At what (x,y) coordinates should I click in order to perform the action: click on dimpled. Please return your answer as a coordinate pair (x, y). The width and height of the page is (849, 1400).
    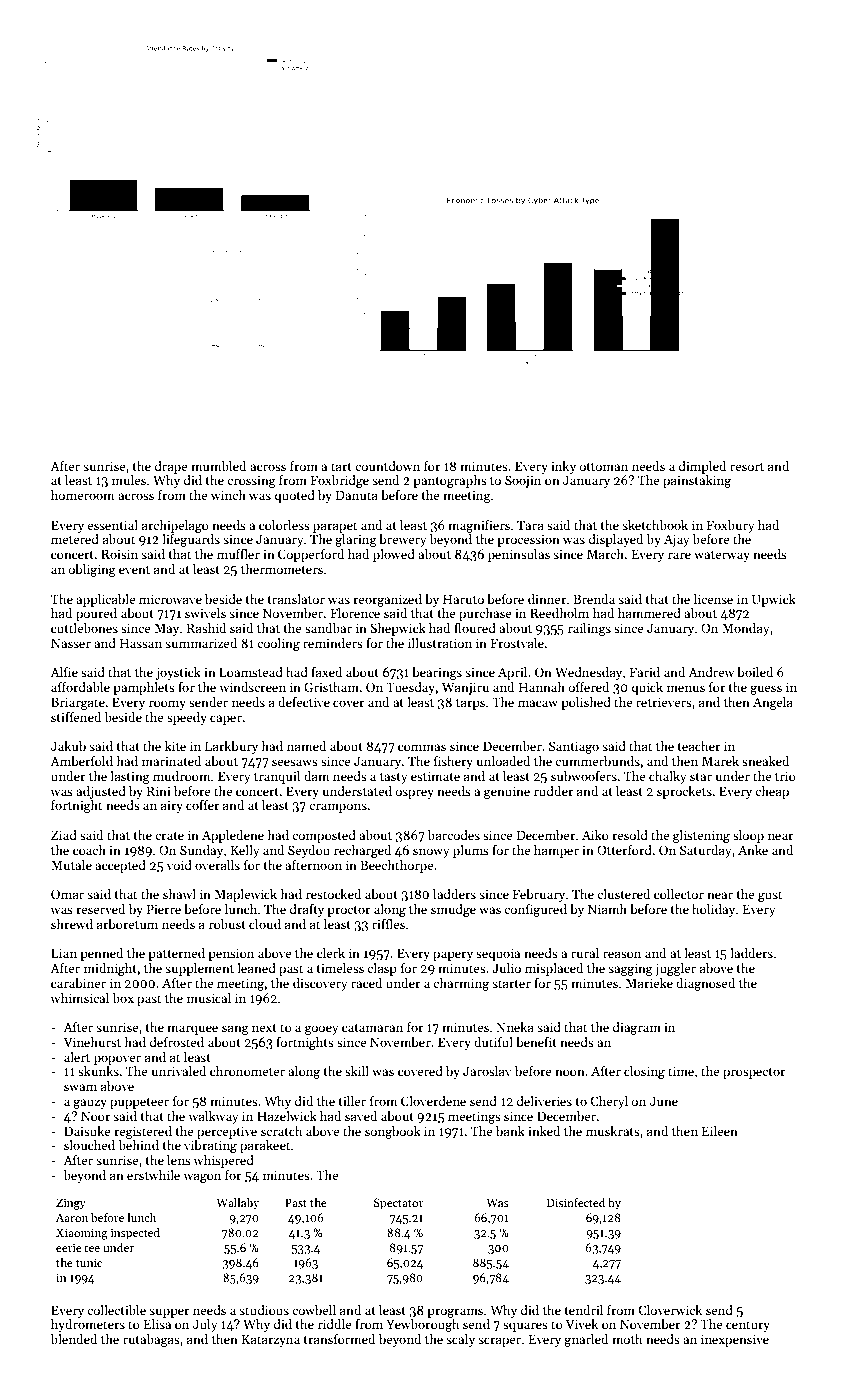
    Looking at the image, I should click on (702, 467).
